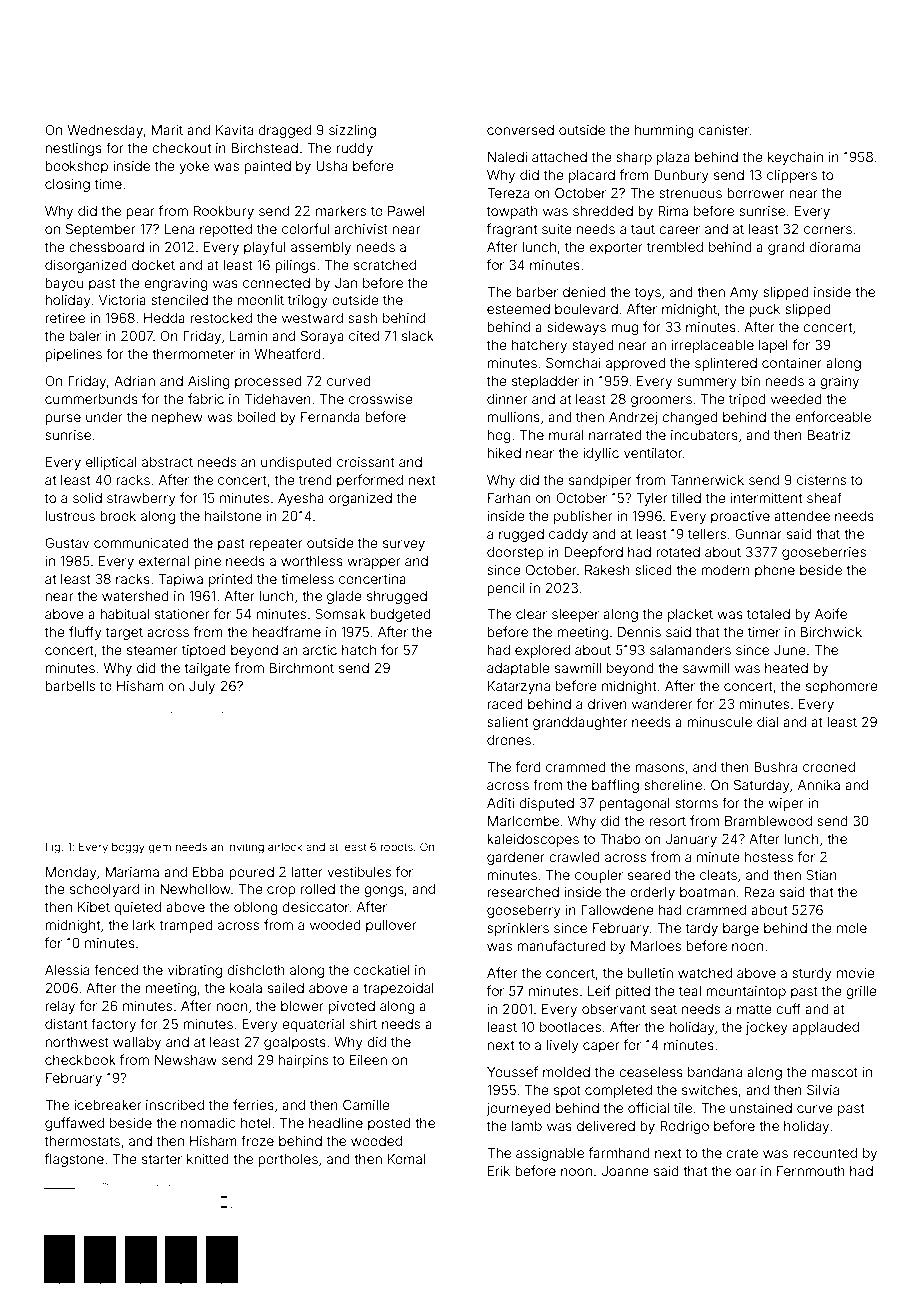 This page has height=1314, width=924. What do you see at coordinates (499, 1171) in the page?
I see `Erik` at bounding box center [499, 1171].
